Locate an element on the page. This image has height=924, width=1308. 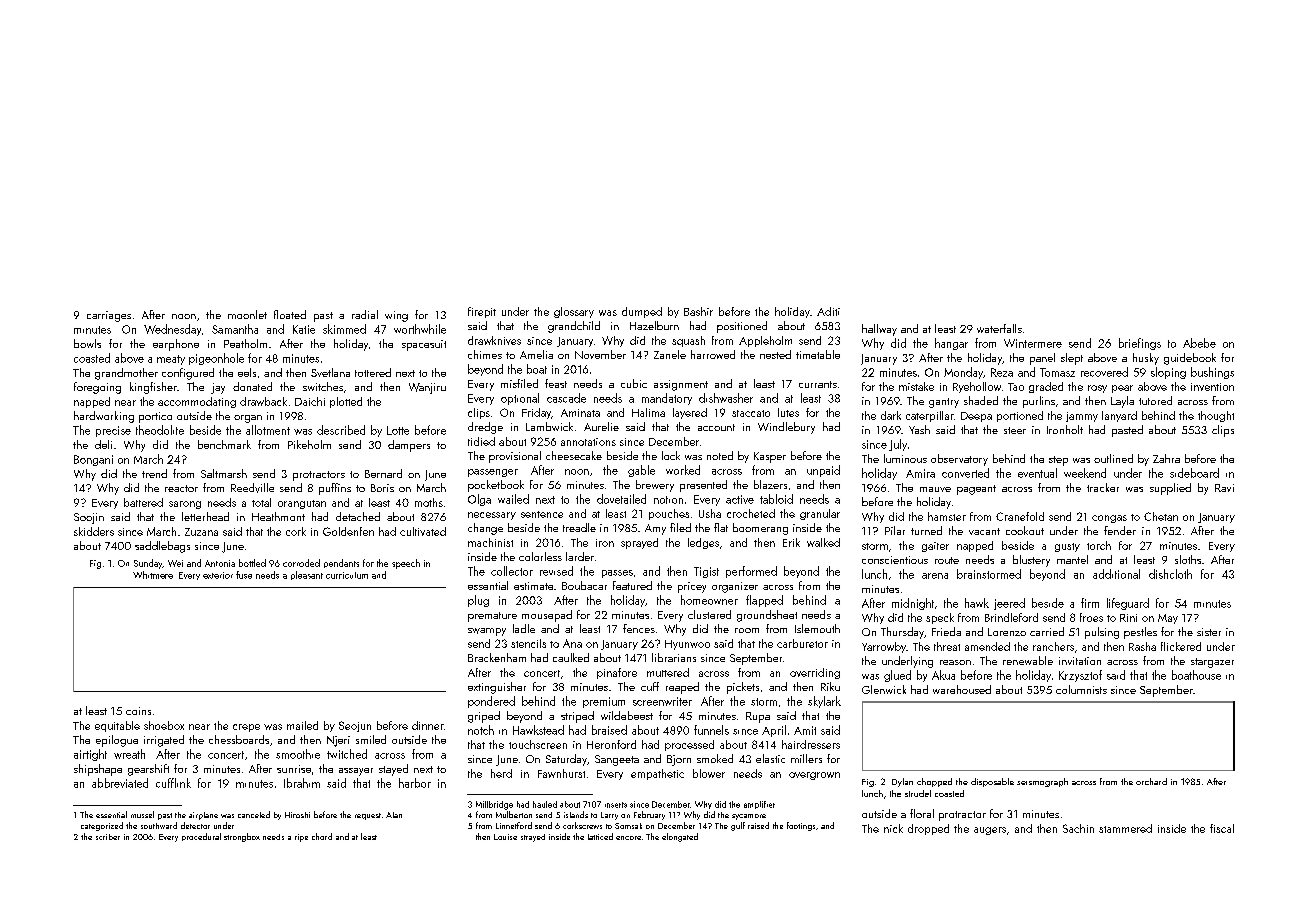
Chetan is located at coordinates (1161, 516).
